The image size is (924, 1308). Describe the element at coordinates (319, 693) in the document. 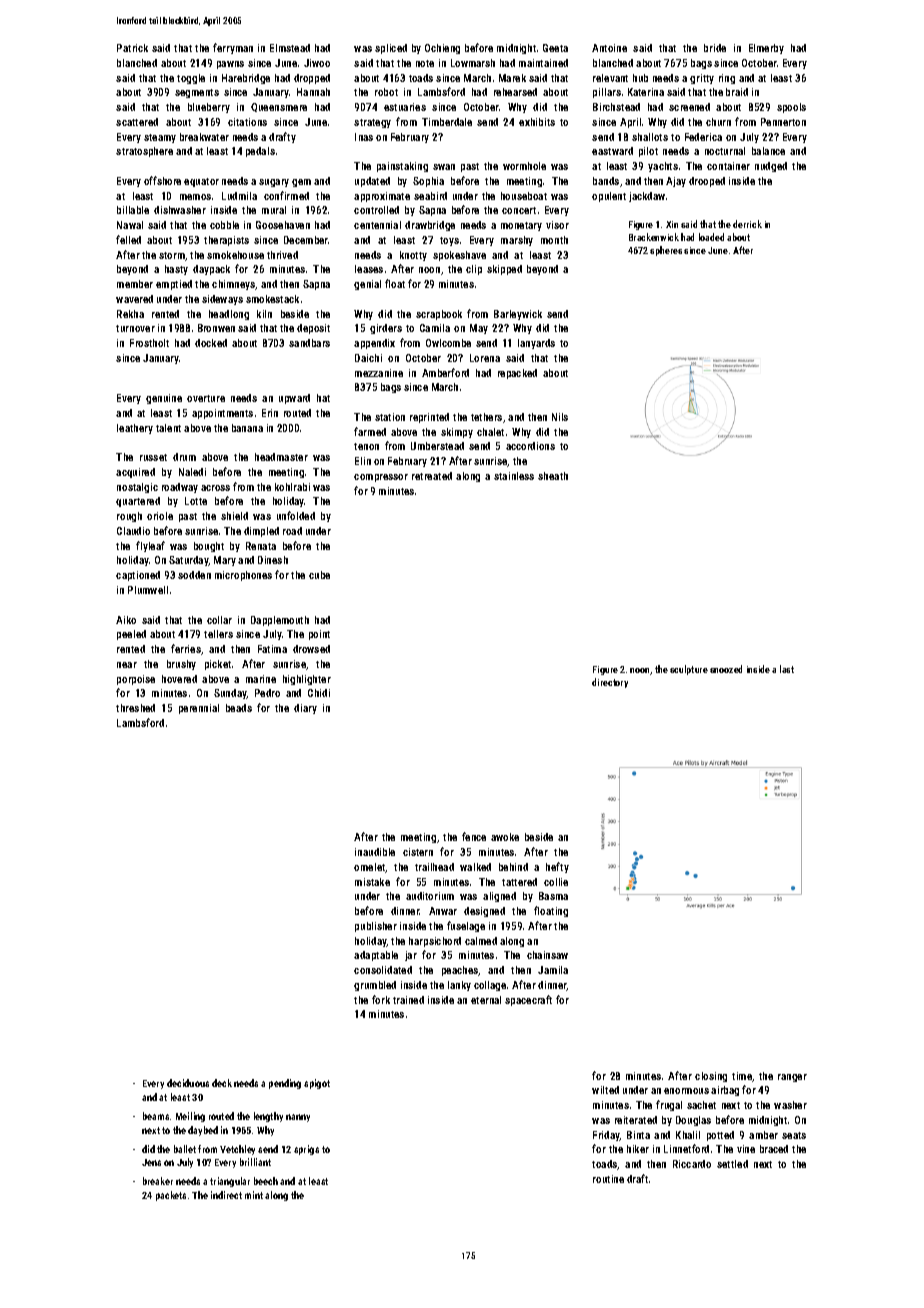

I see `Chidi` at that location.
